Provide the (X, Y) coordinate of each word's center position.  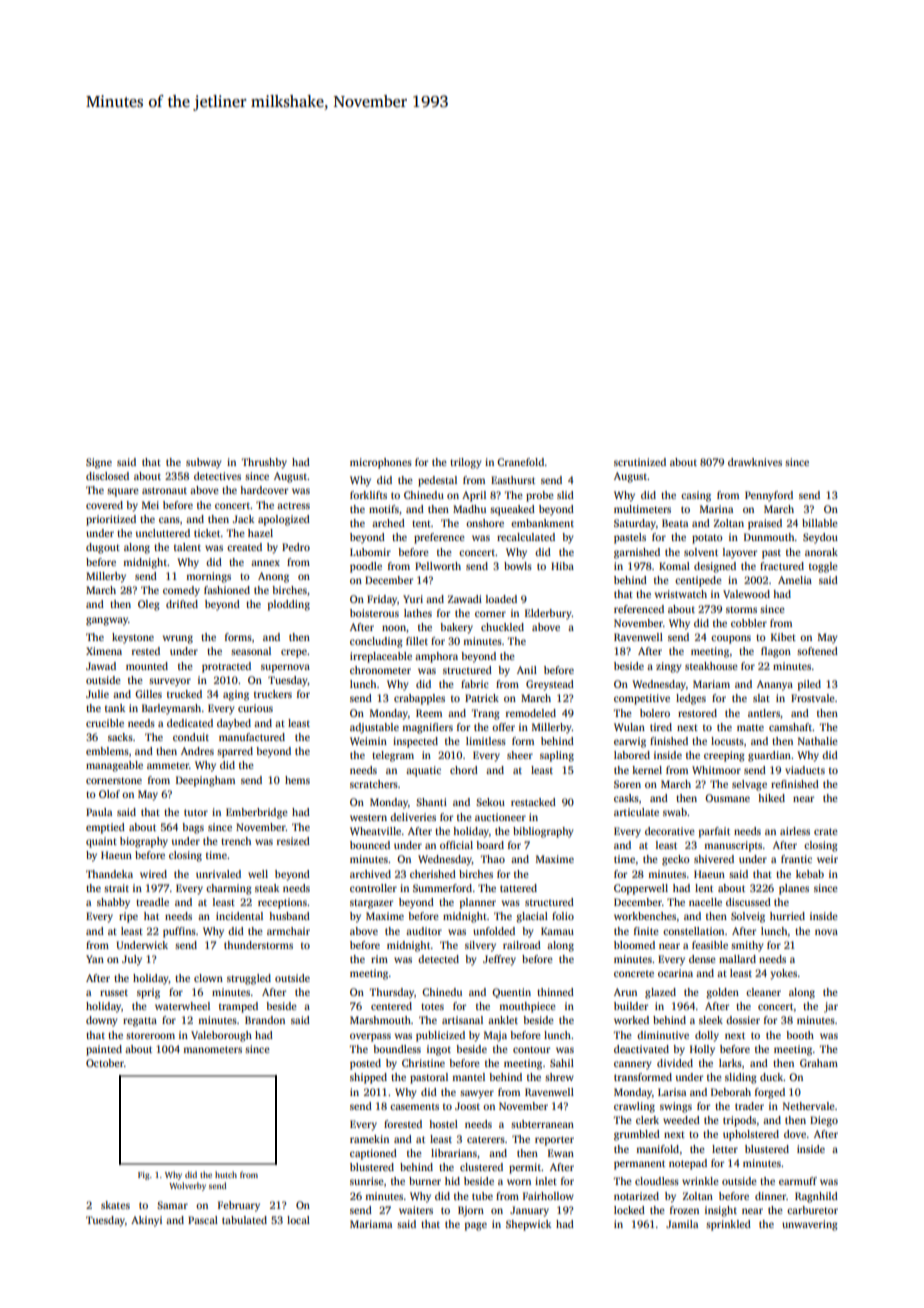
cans (169, 520)
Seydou (820, 538)
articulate (636, 812)
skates (115, 1205)
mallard (737, 959)
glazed (660, 993)
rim (379, 959)
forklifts (368, 495)
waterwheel (182, 1006)
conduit (191, 737)
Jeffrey (499, 960)
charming (229, 889)
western (368, 817)
